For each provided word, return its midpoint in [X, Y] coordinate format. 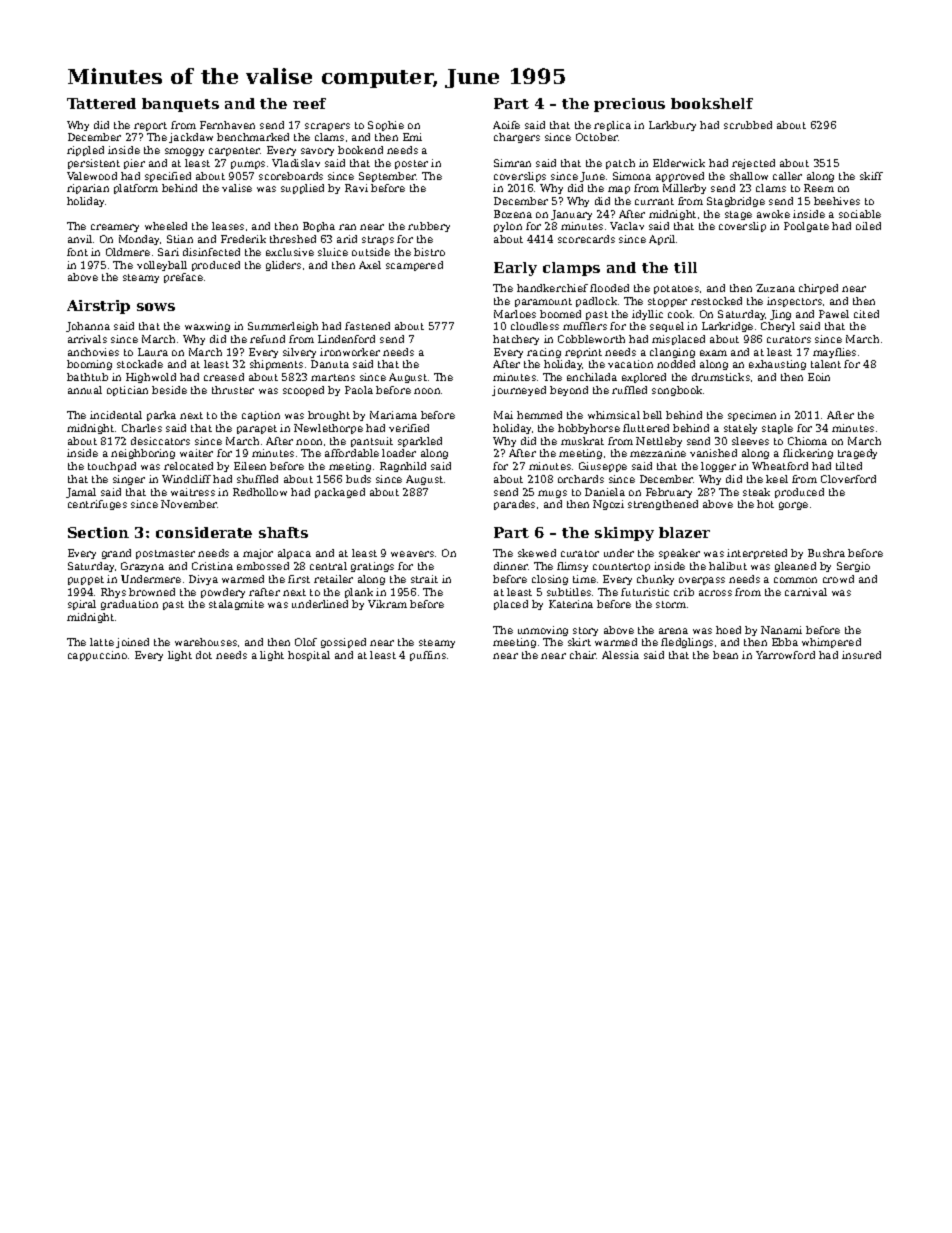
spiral [82, 605]
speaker [679, 554]
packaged [340, 493]
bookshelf [712, 103]
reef [309, 103]
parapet [257, 429]
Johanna [88, 327]
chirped [818, 289]
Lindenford [346, 339]
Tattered [101, 103]
